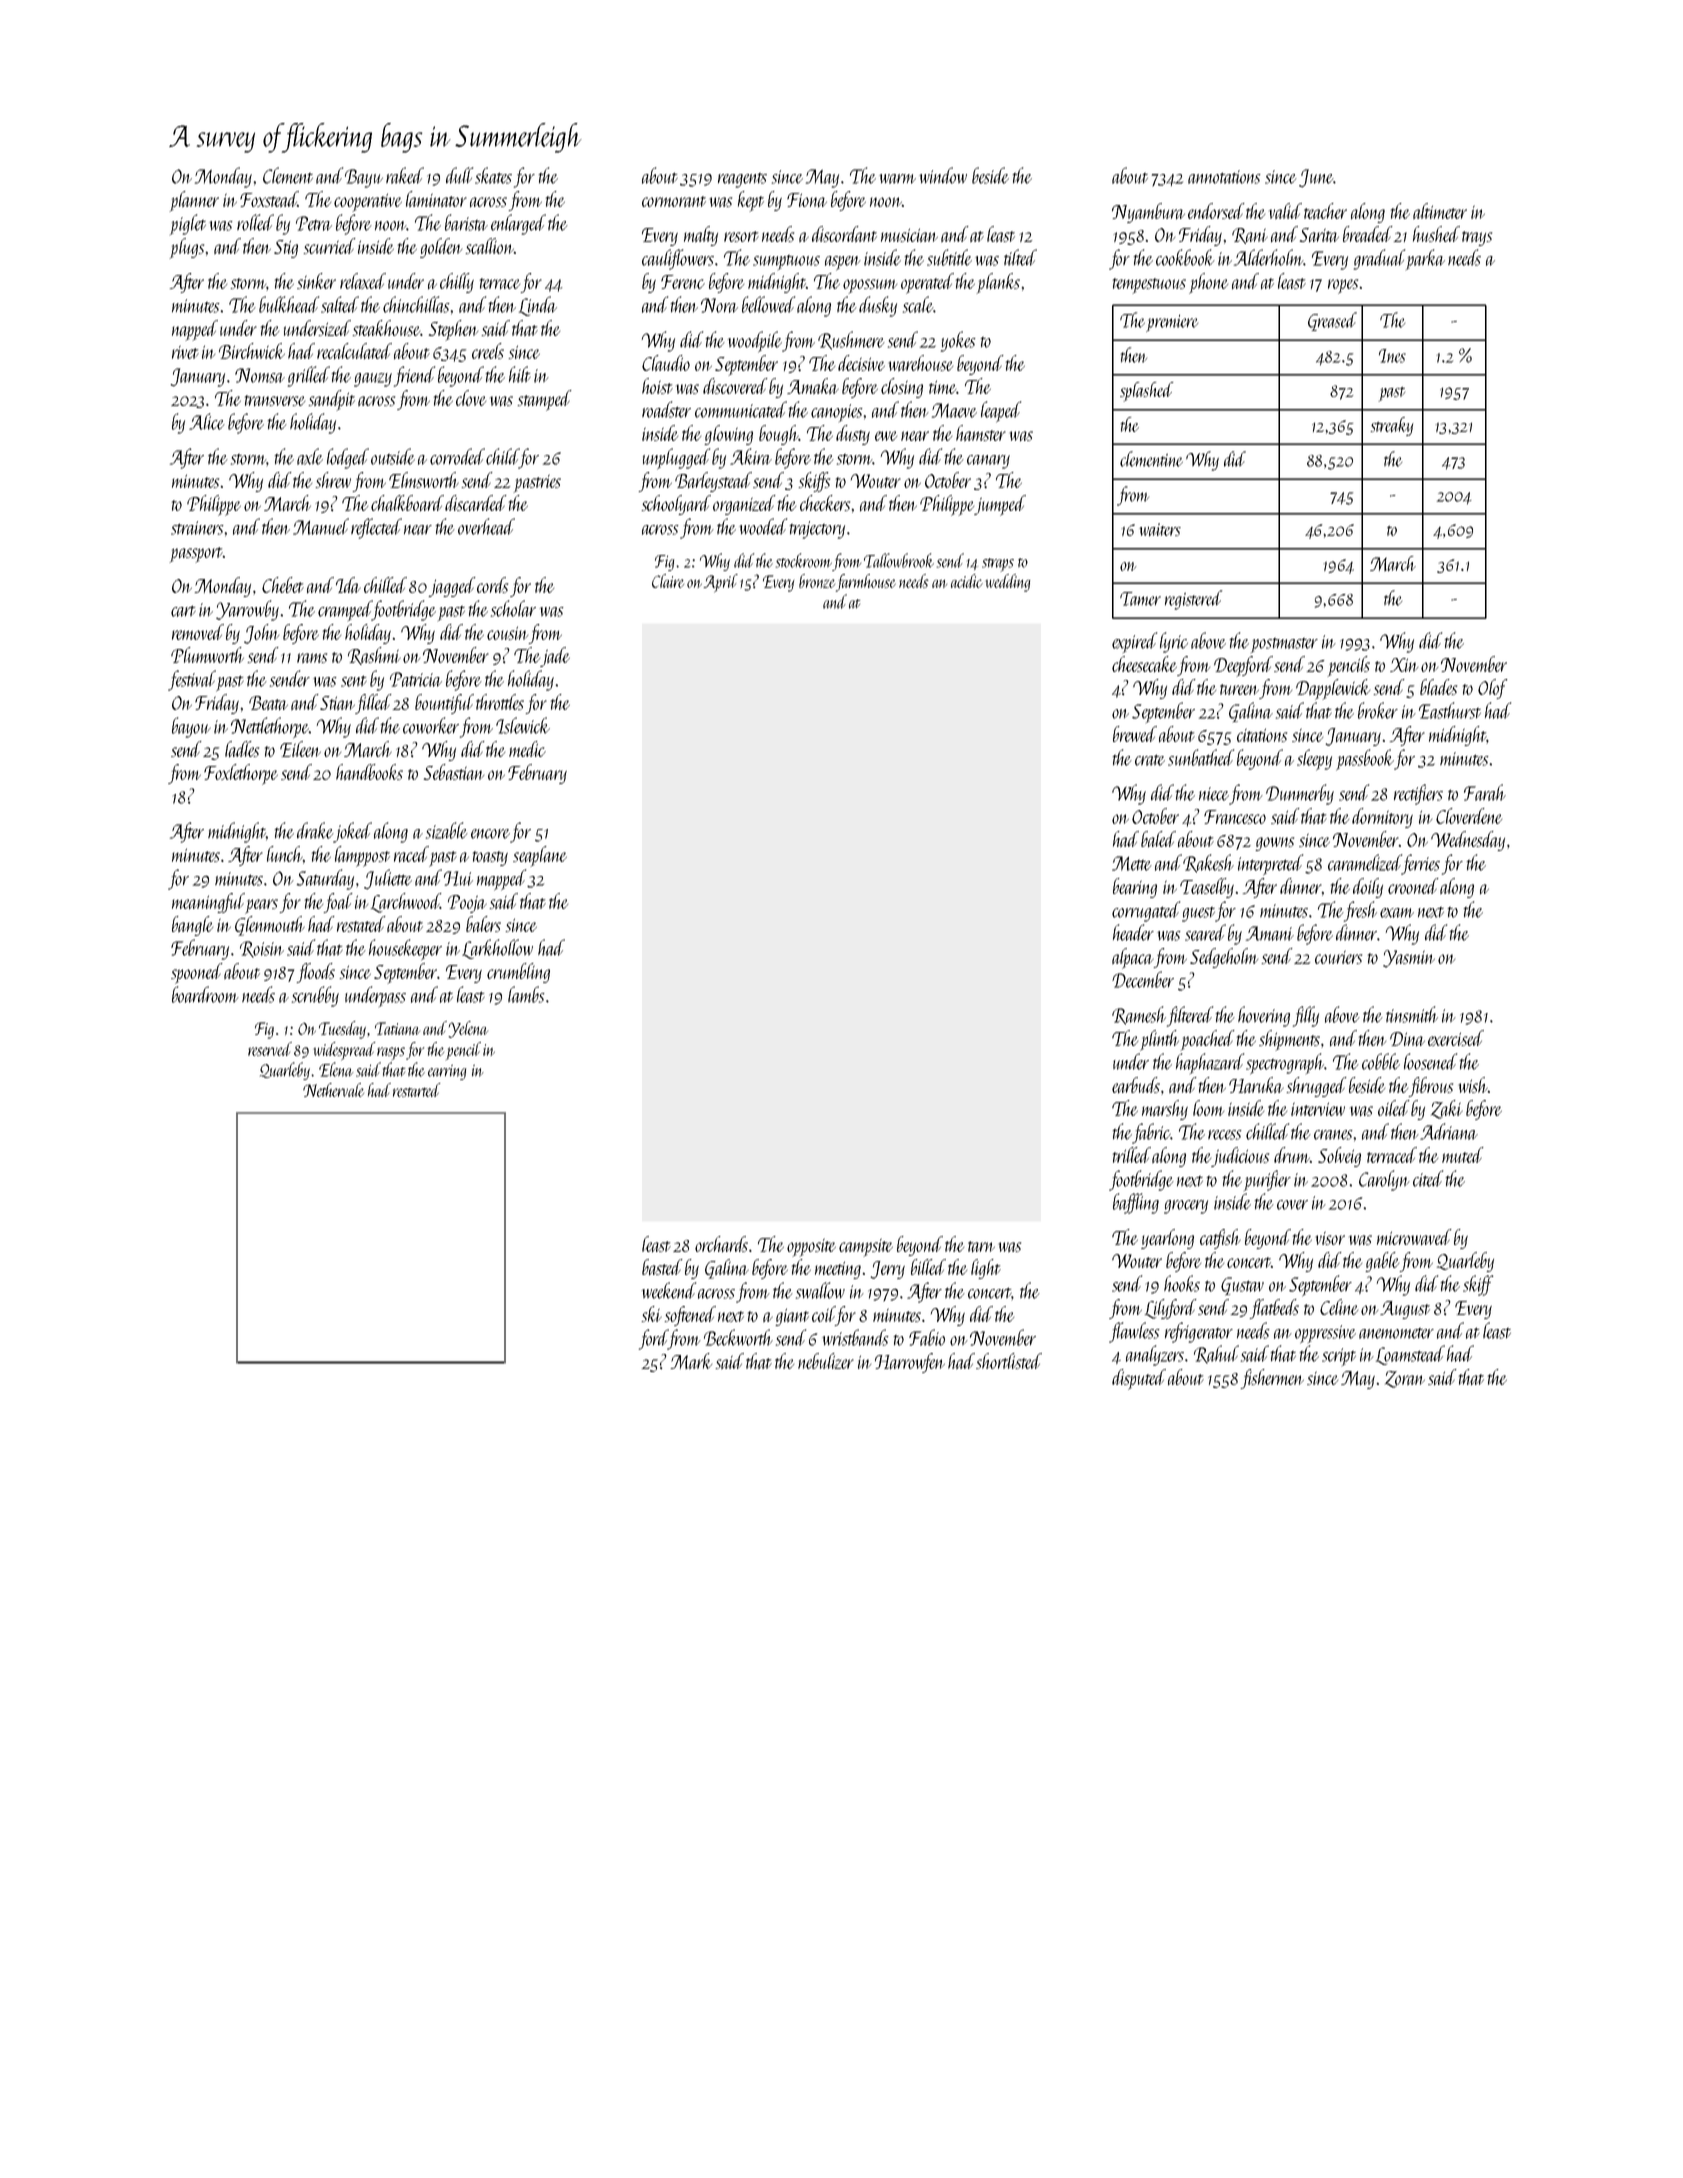 The height and width of the screenshot is (2178, 1683). I want to click on weekend, so click(669, 1290).
